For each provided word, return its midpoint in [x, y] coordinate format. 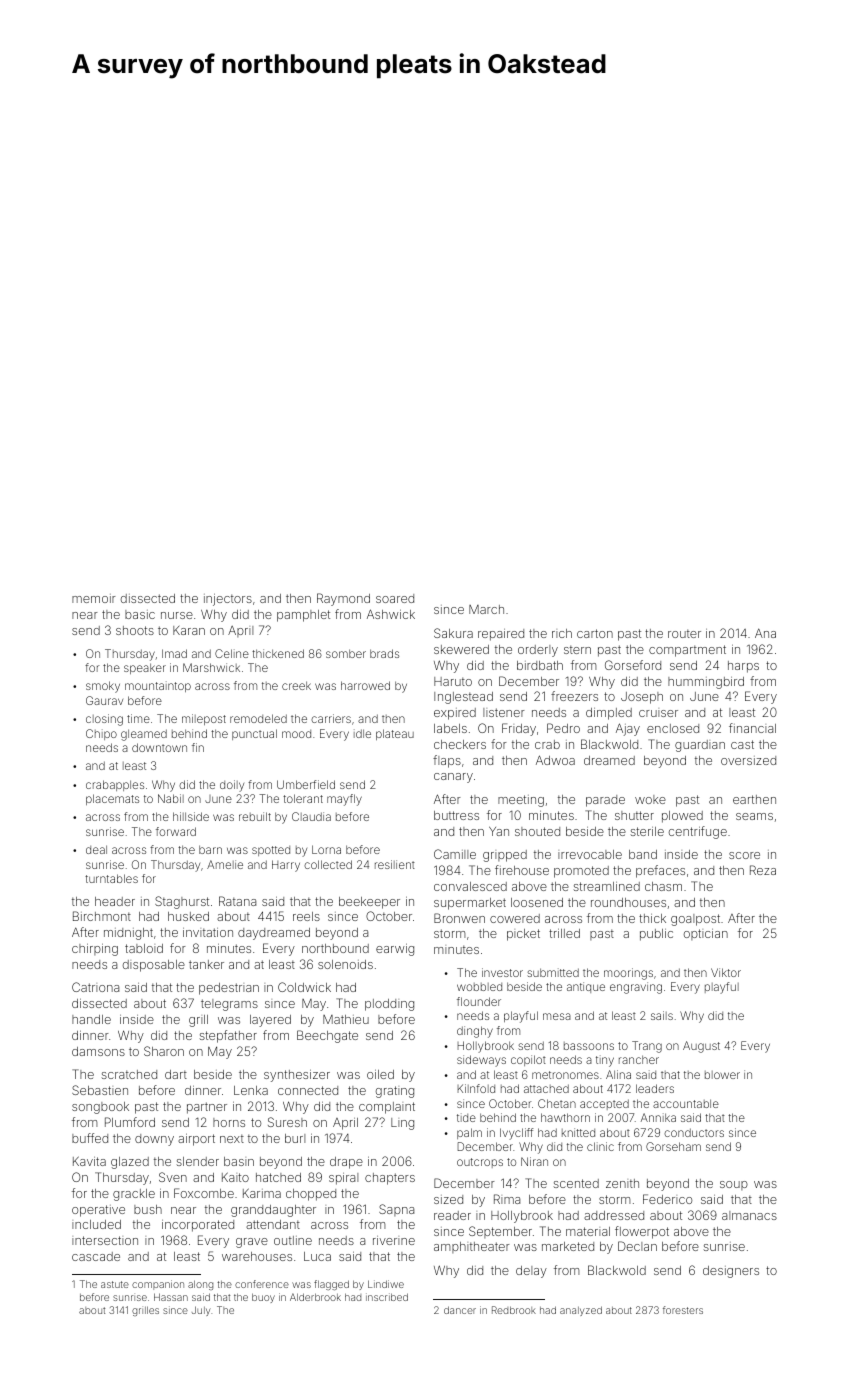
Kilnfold [476, 1088]
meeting [521, 801]
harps [743, 667]
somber [346, 653]
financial [752, 728]
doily [232, 786]
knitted [578, 1132]
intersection [105, 1240]
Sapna [396, 1210]
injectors [228, 600]
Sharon [164, 1051]
